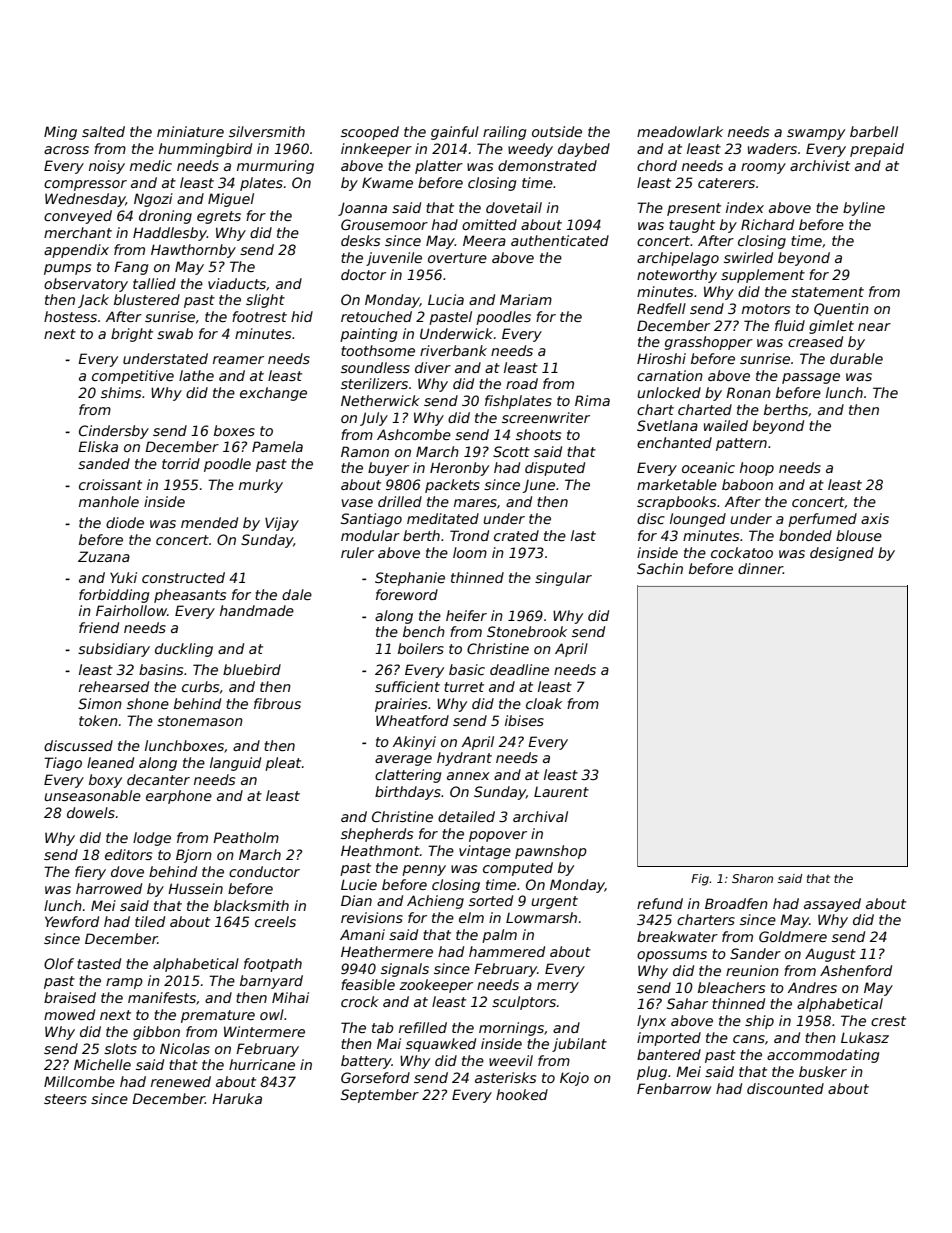 This document has width=952, height=1233. I want to click on hostess, so click(70, 316).
